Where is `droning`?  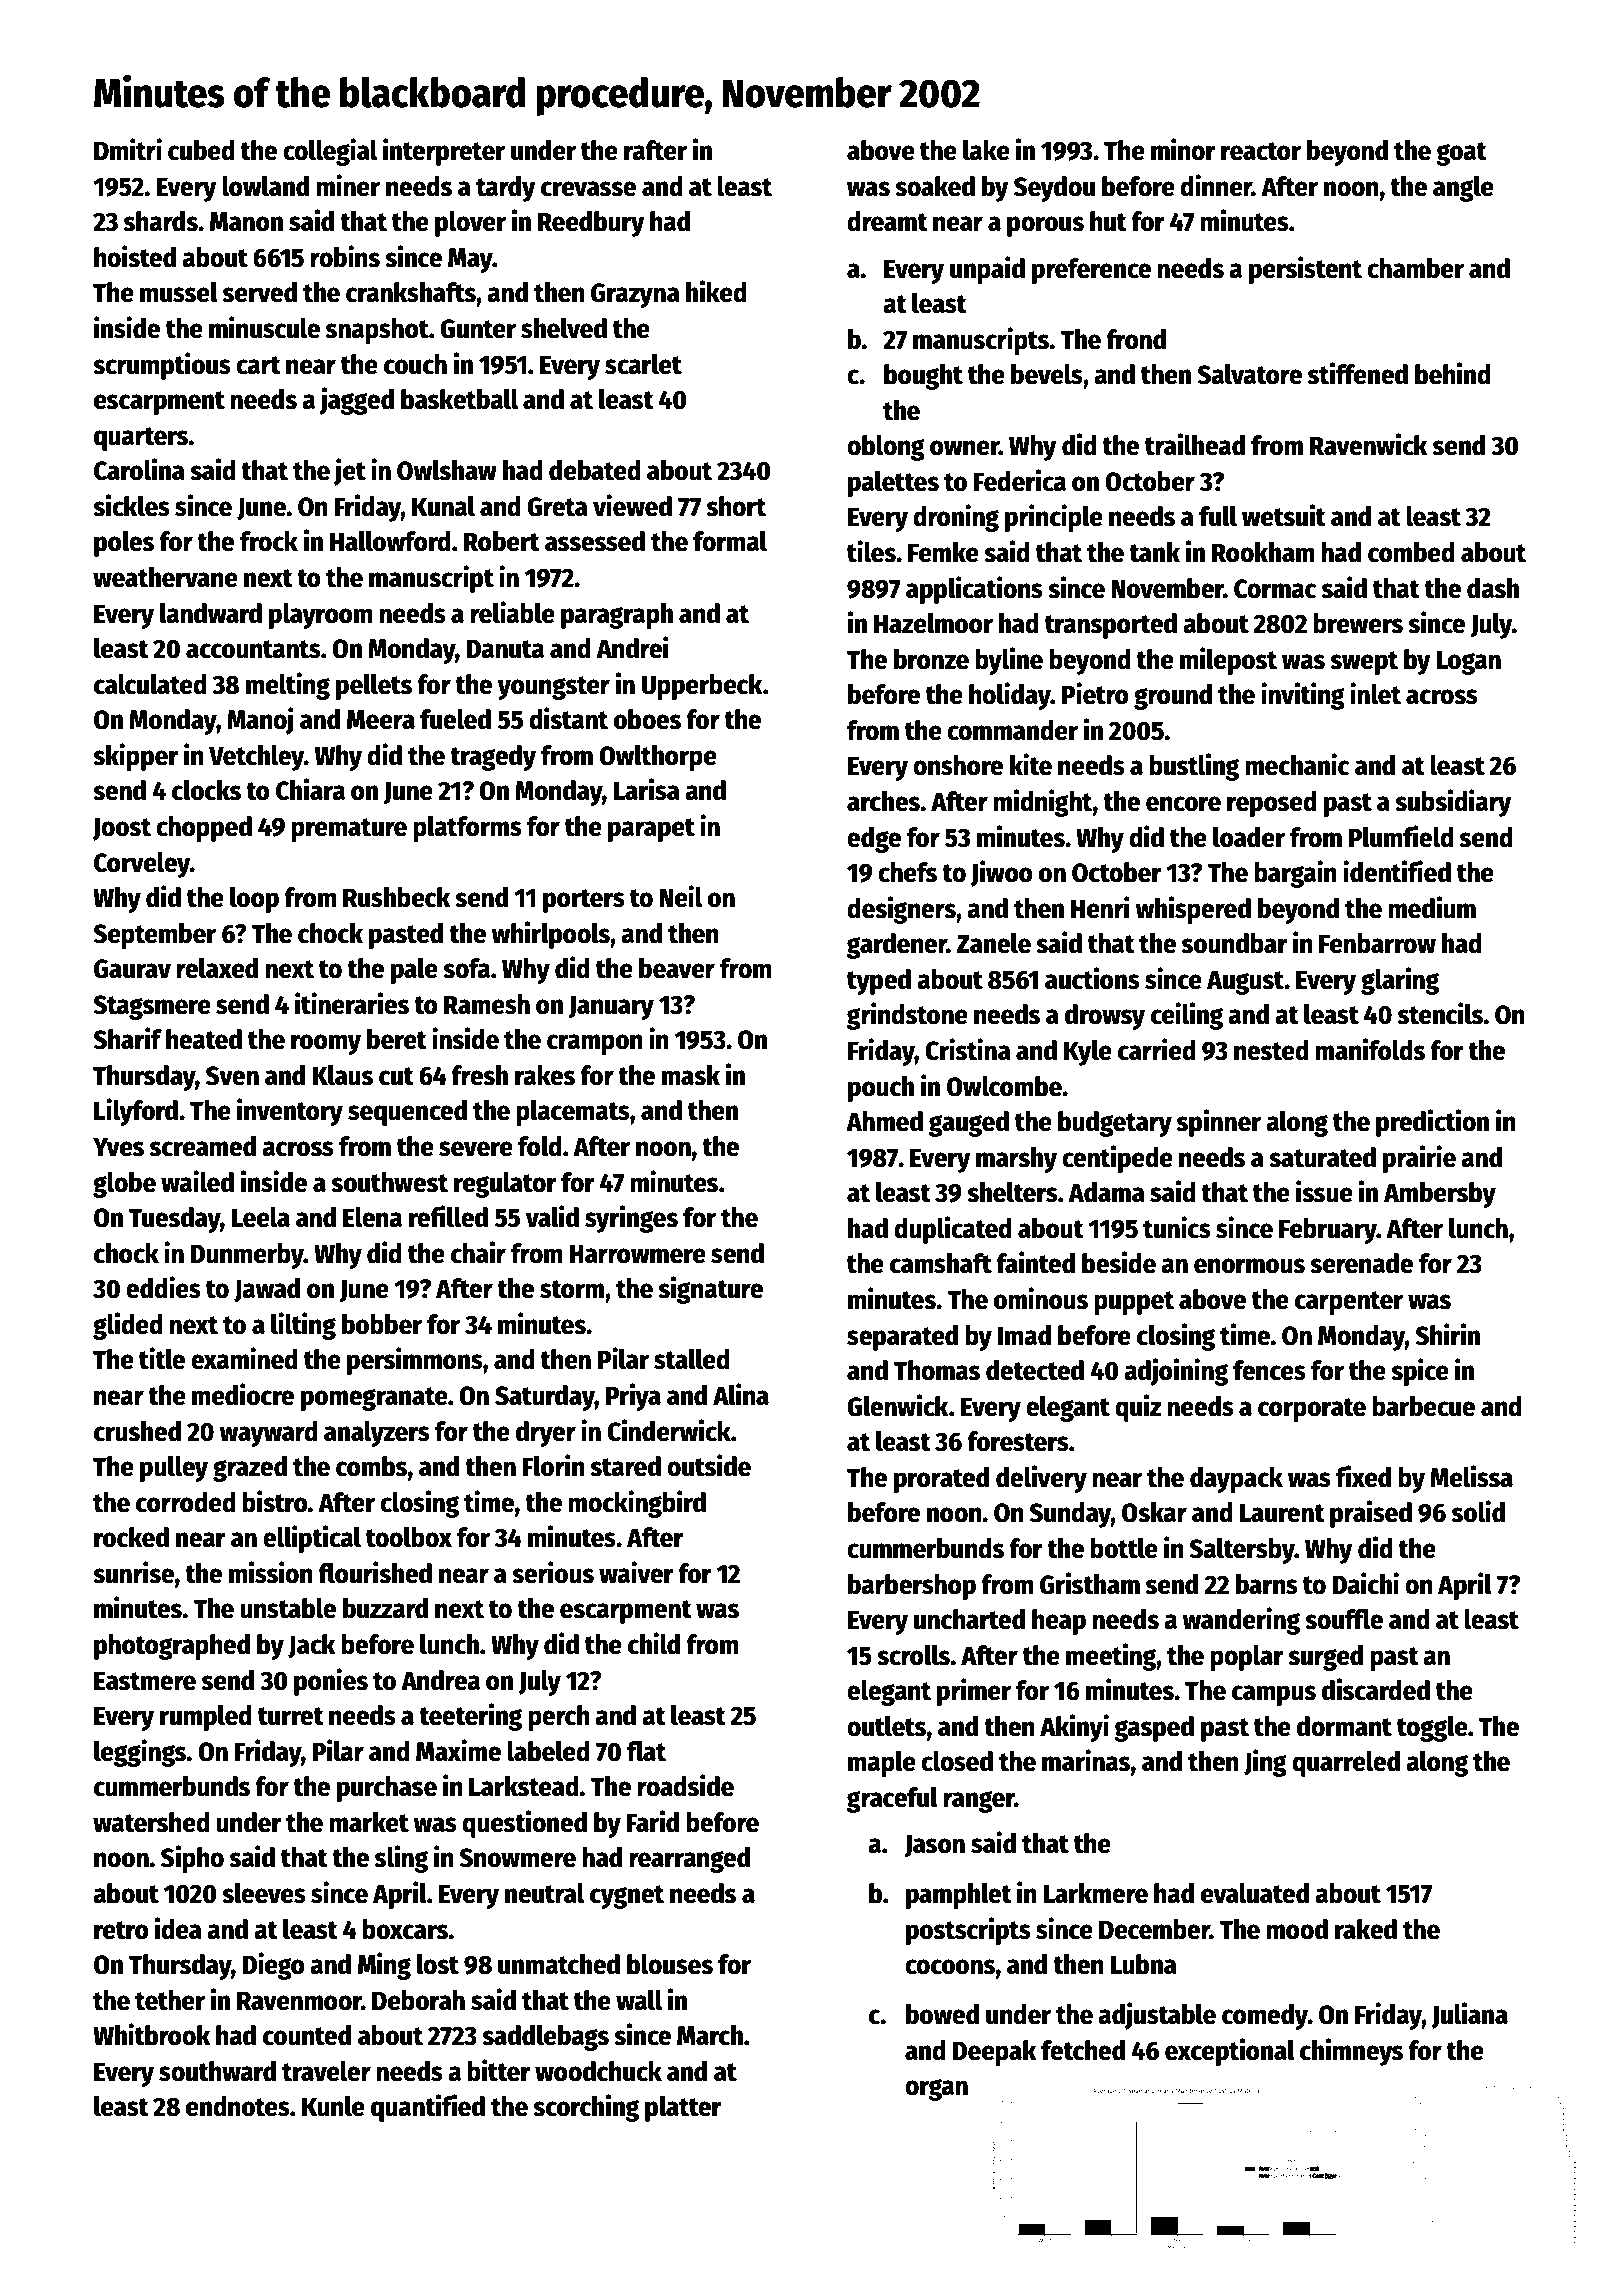
droning is located at coordinates (956, 518).
